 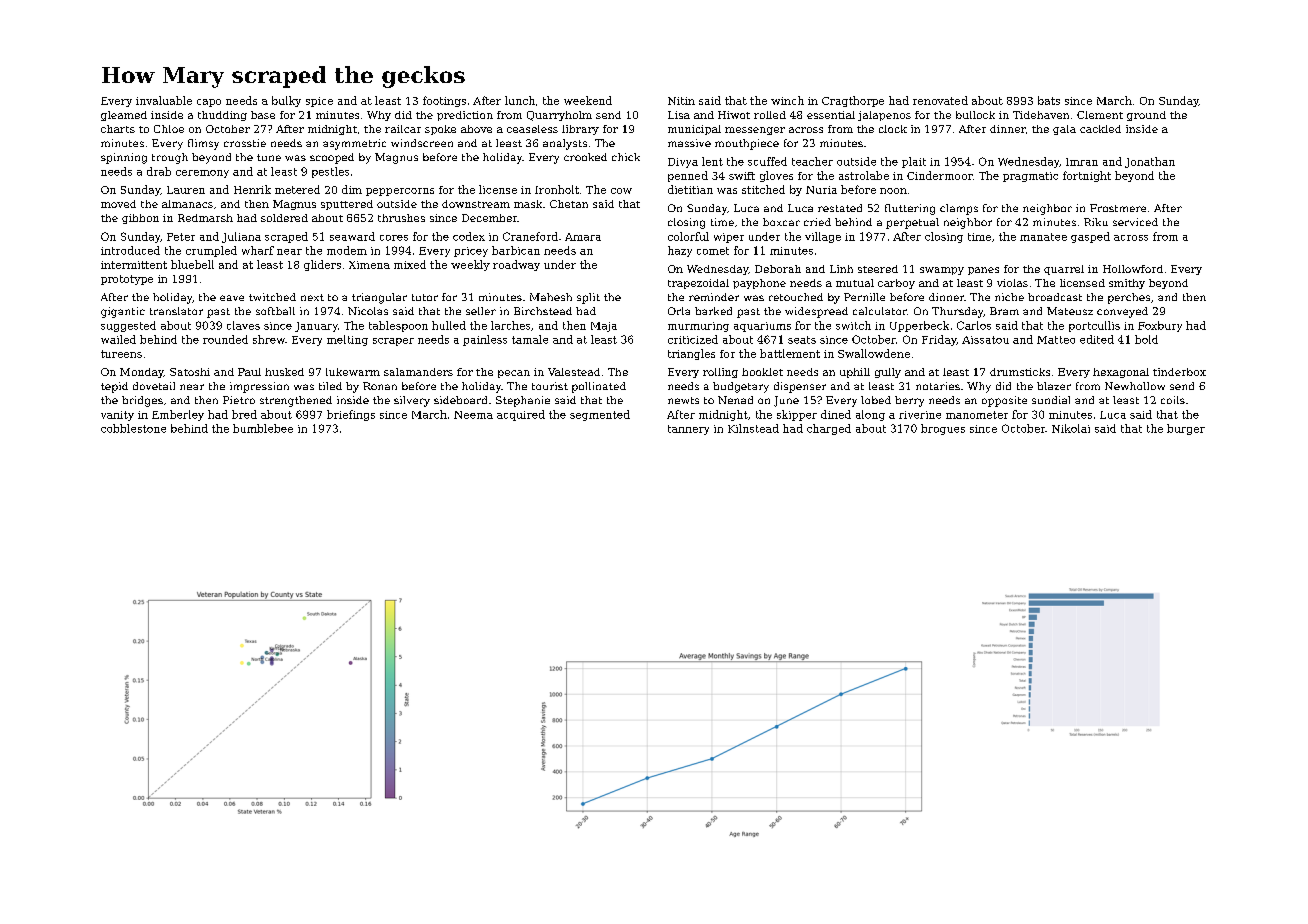 What do you see at coordinates (588, 100) in the screenshot?
I see `weekend` at bounding box center [588, 100].
